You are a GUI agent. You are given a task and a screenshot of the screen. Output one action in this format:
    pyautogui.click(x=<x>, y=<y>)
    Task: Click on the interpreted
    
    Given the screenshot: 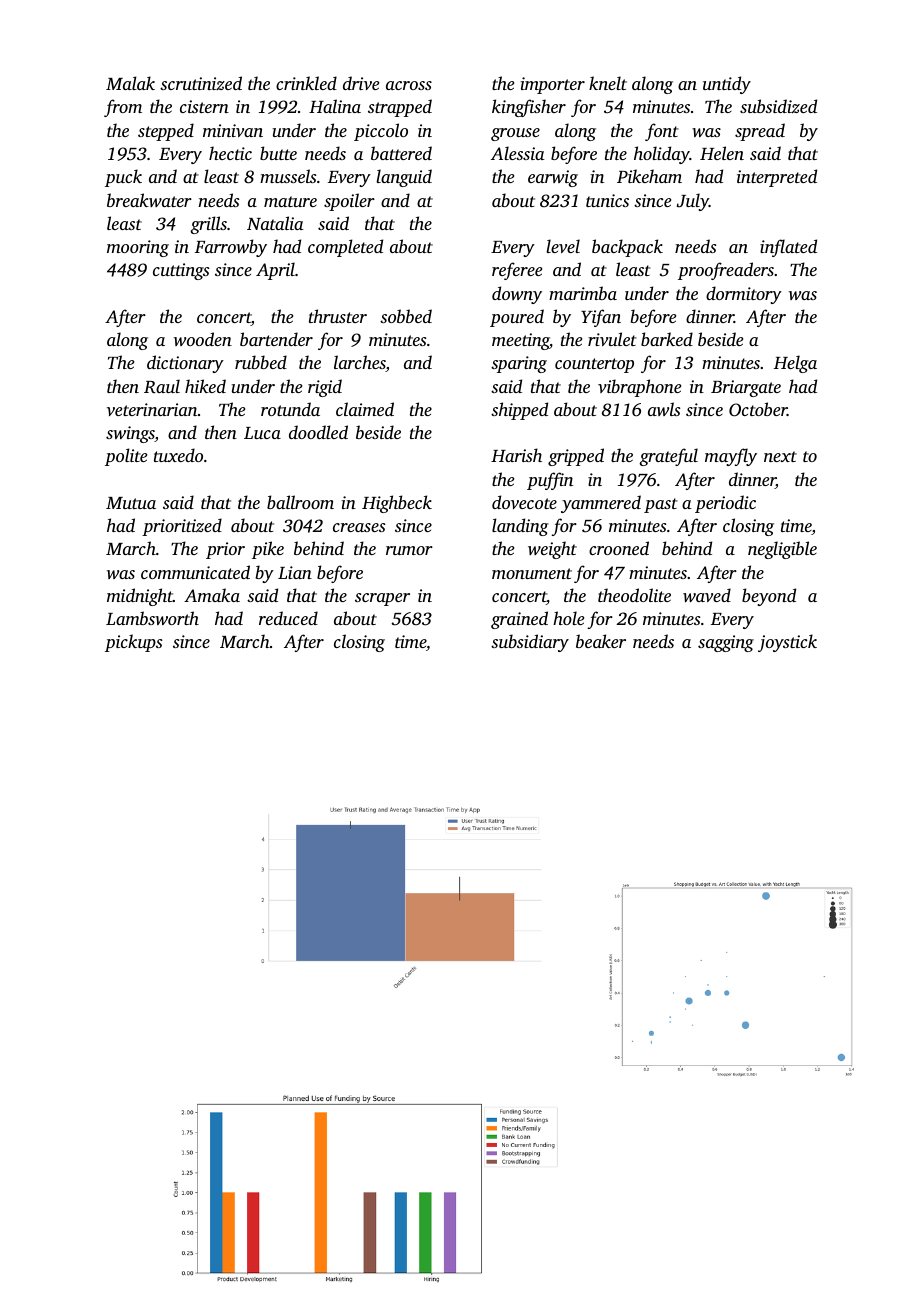 What is the action you would take?
    pyautogui.click(x=777, y=178)
